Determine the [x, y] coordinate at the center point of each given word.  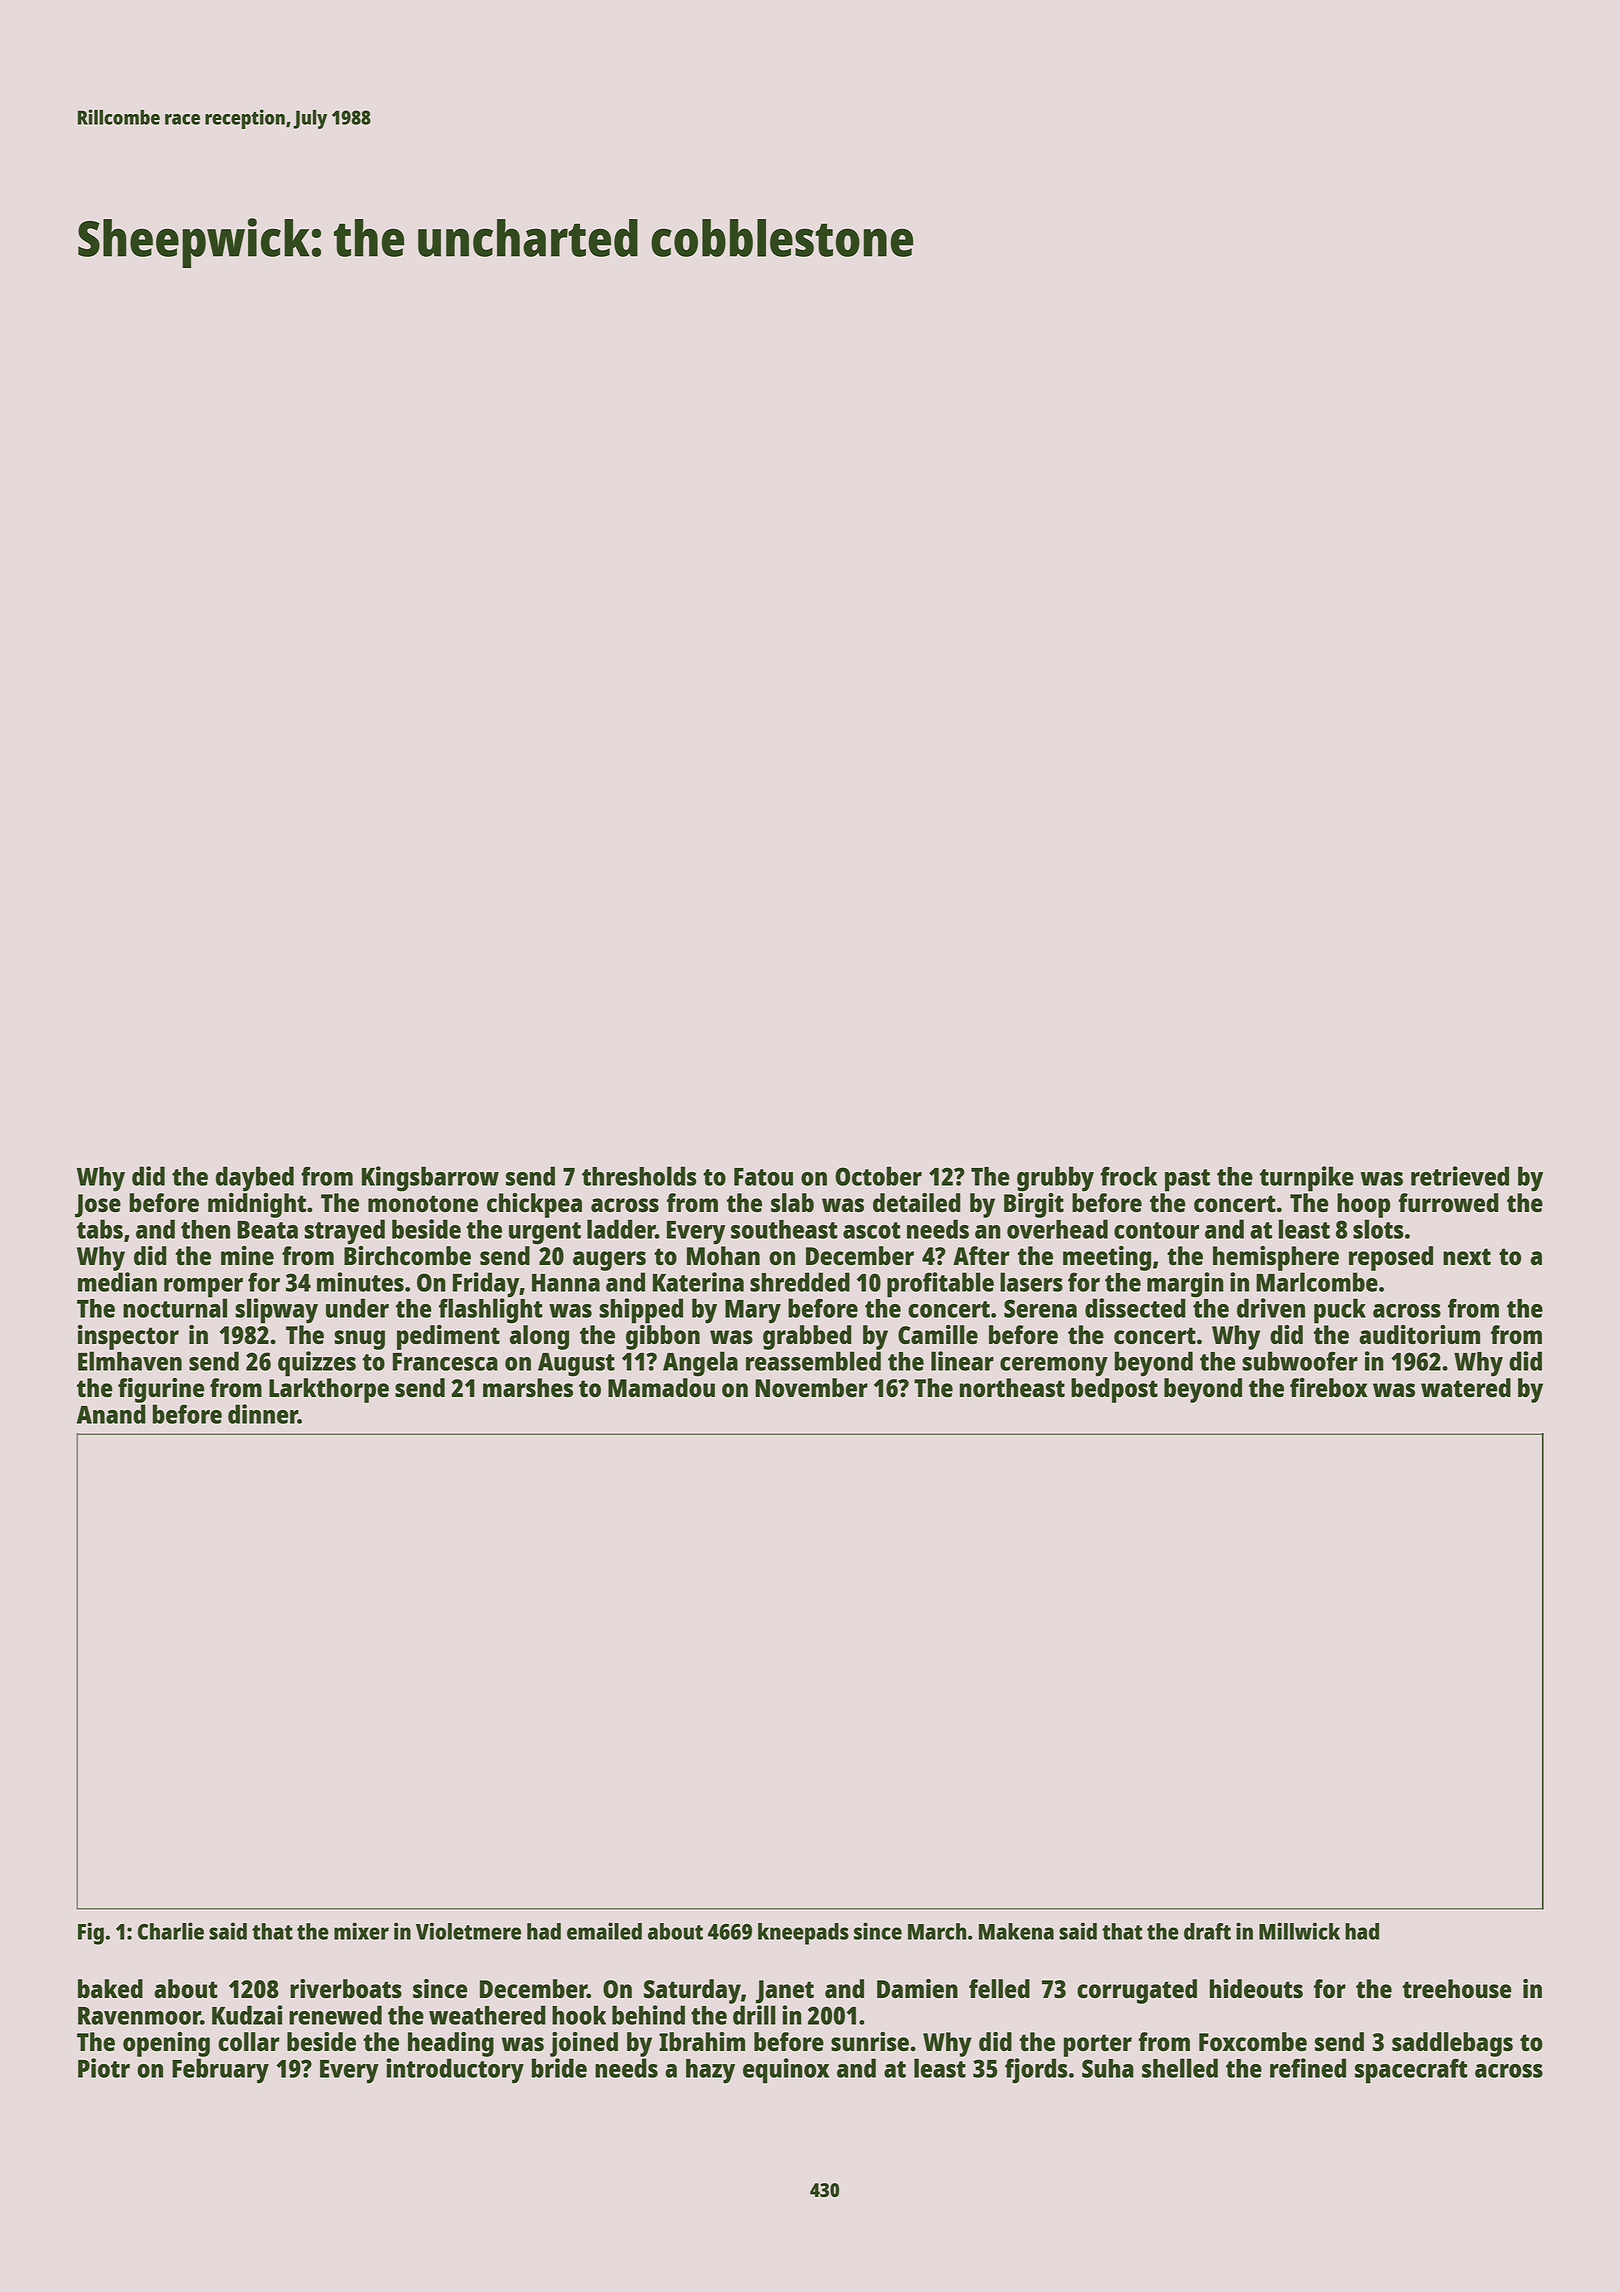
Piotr [104, 2068]
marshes [528, 1387]
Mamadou [661, 1387]
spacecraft [1411, 2071]
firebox [1329, 1387]
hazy [710, 2071]
